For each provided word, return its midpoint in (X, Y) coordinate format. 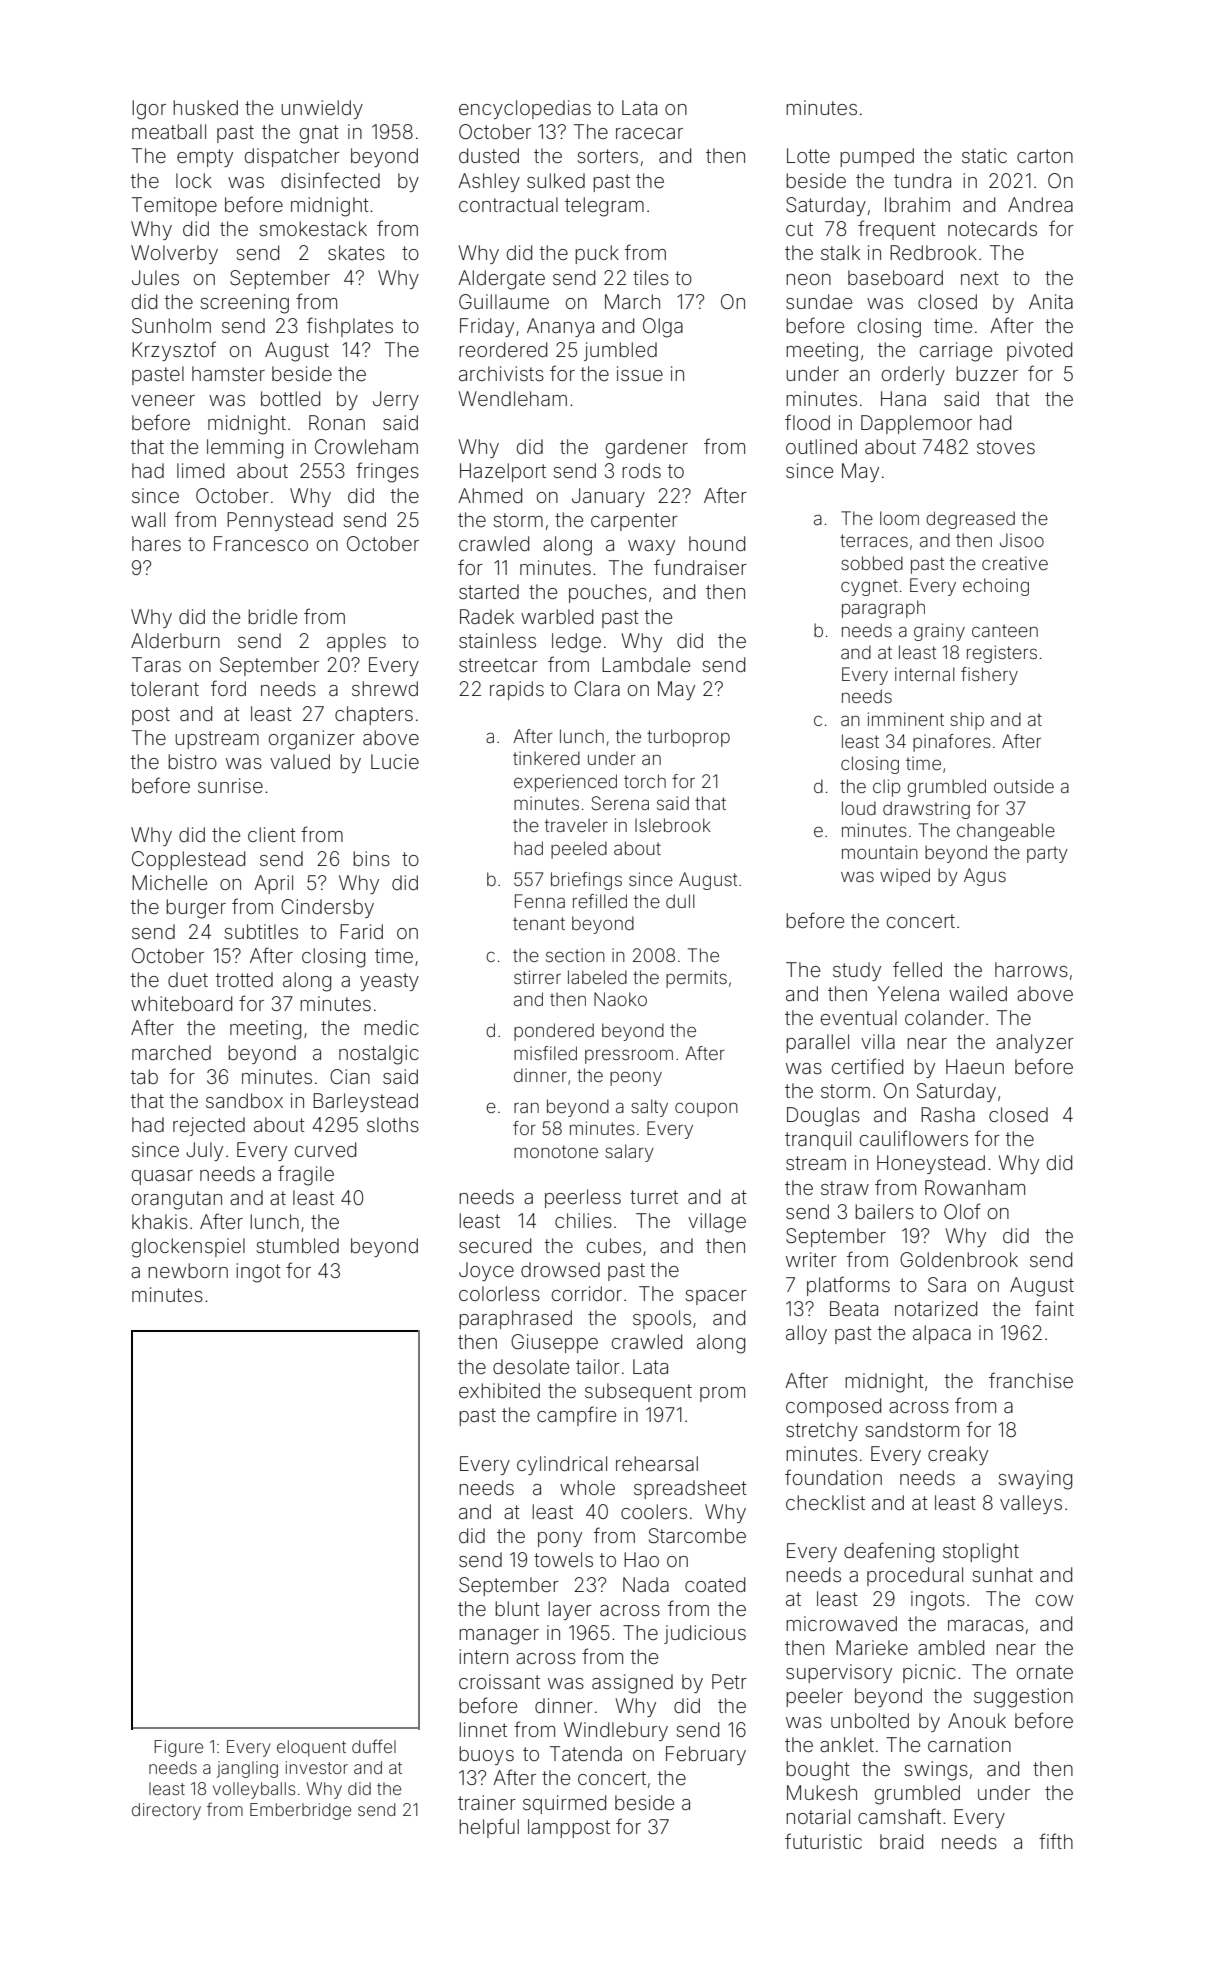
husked (205, 107)
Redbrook (933, 252)
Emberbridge (300, 1811)
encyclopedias (525, 109)
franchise (1031, 1380)
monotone (556, 1151)
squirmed (564, 1804)
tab (144, 1076)
